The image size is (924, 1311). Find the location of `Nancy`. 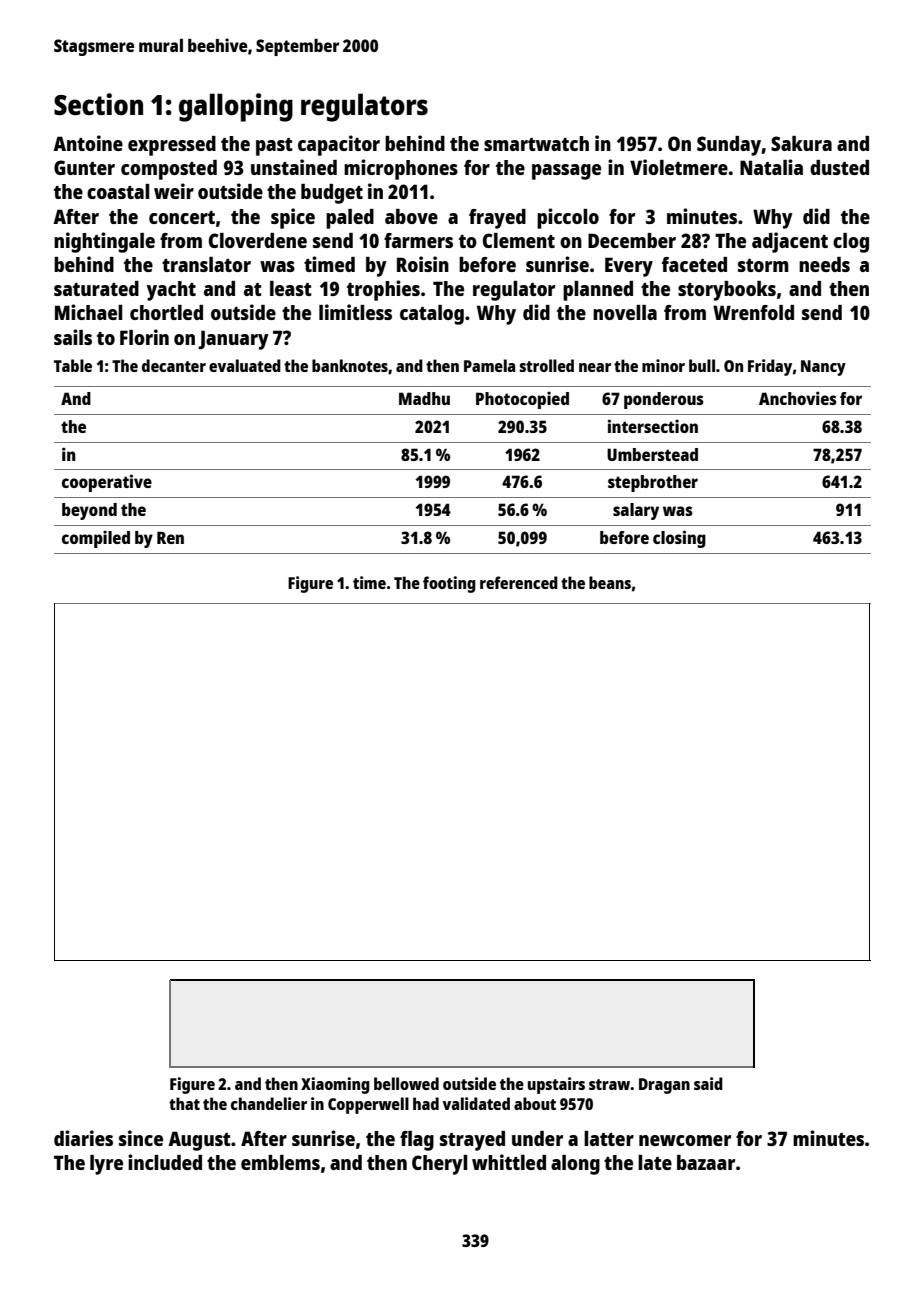

Nancy is located at coordinates (823, 368).
